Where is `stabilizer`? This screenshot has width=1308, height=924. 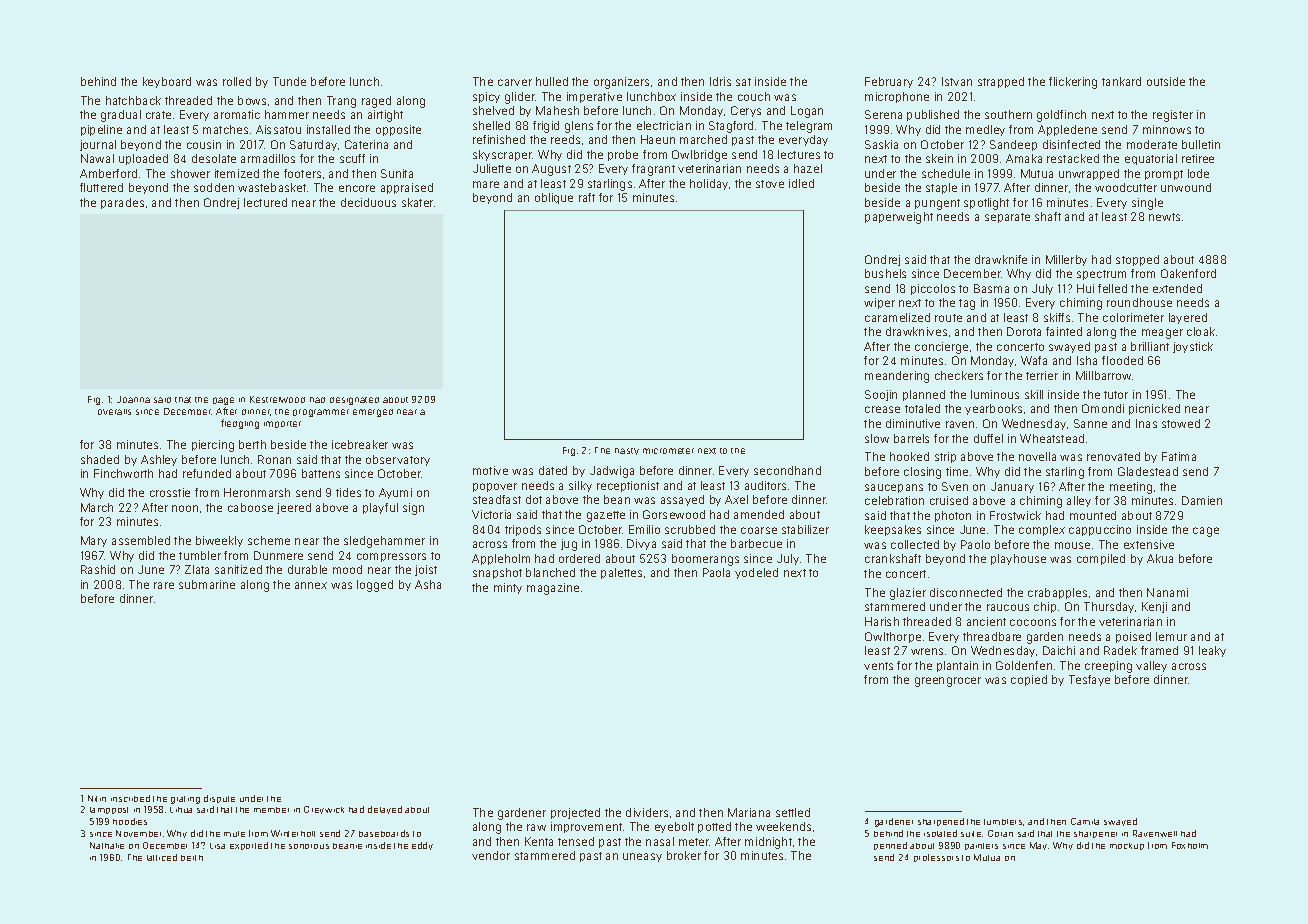 stabilizer is located at coordinates (805, 529).
